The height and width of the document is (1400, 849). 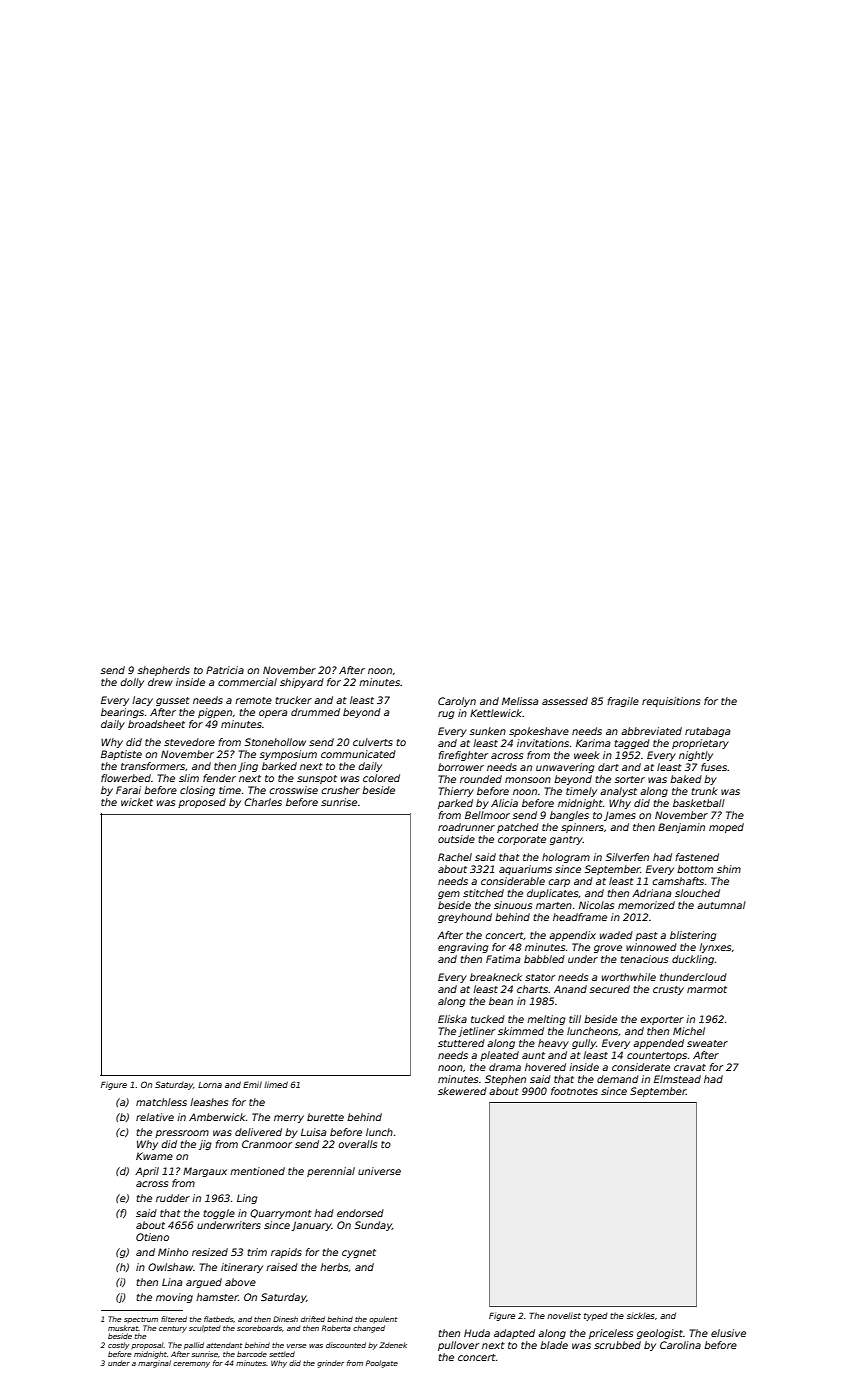 What do you see at coordinates (715, 948) in the document?
I see `lynxes` at bounding box center [715, 948].
